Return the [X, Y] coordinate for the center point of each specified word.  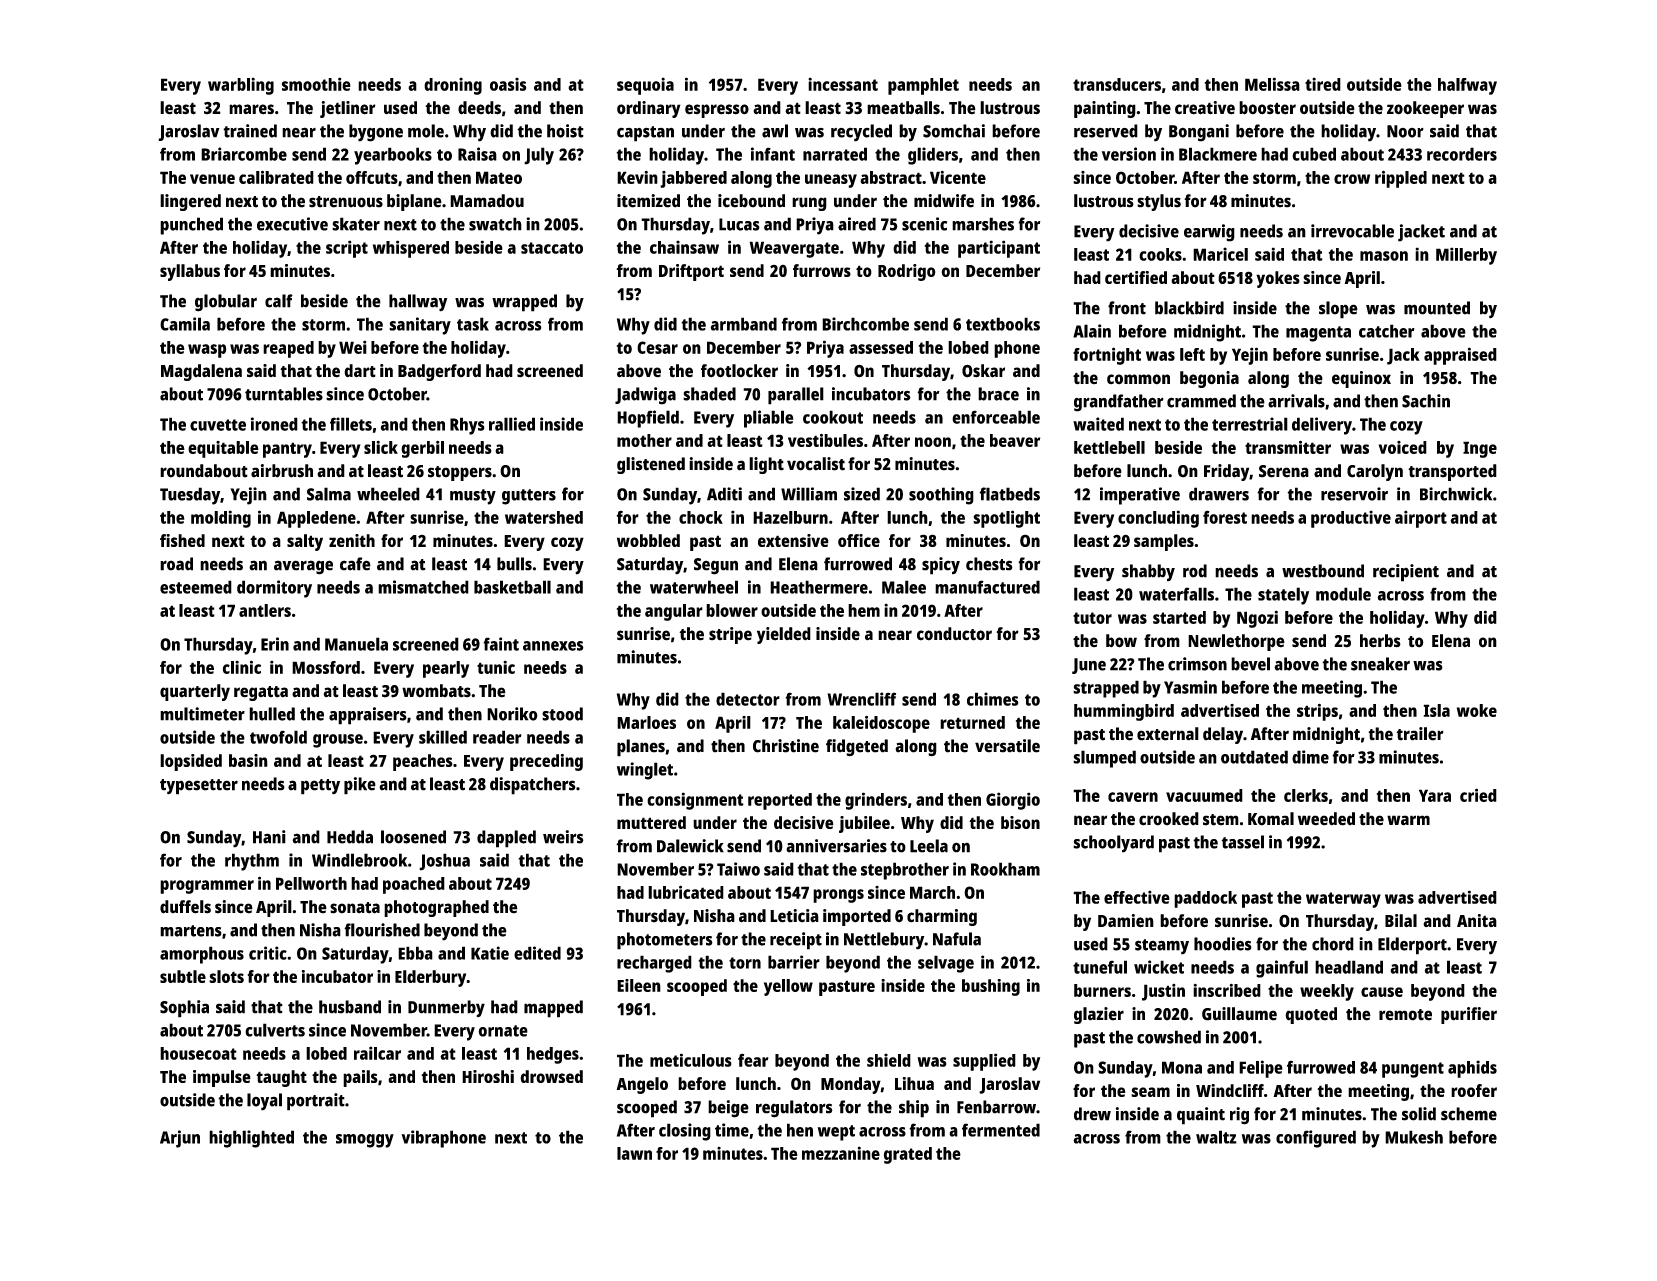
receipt [796, 941]
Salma [329, 494]
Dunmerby [446, 1008]
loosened [413, 837]
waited [1098, 424]
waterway [1343, 900]
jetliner [348, 109]
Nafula [957, 939]
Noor [1405, 131]
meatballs [903, 108]
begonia [1209, 379]
